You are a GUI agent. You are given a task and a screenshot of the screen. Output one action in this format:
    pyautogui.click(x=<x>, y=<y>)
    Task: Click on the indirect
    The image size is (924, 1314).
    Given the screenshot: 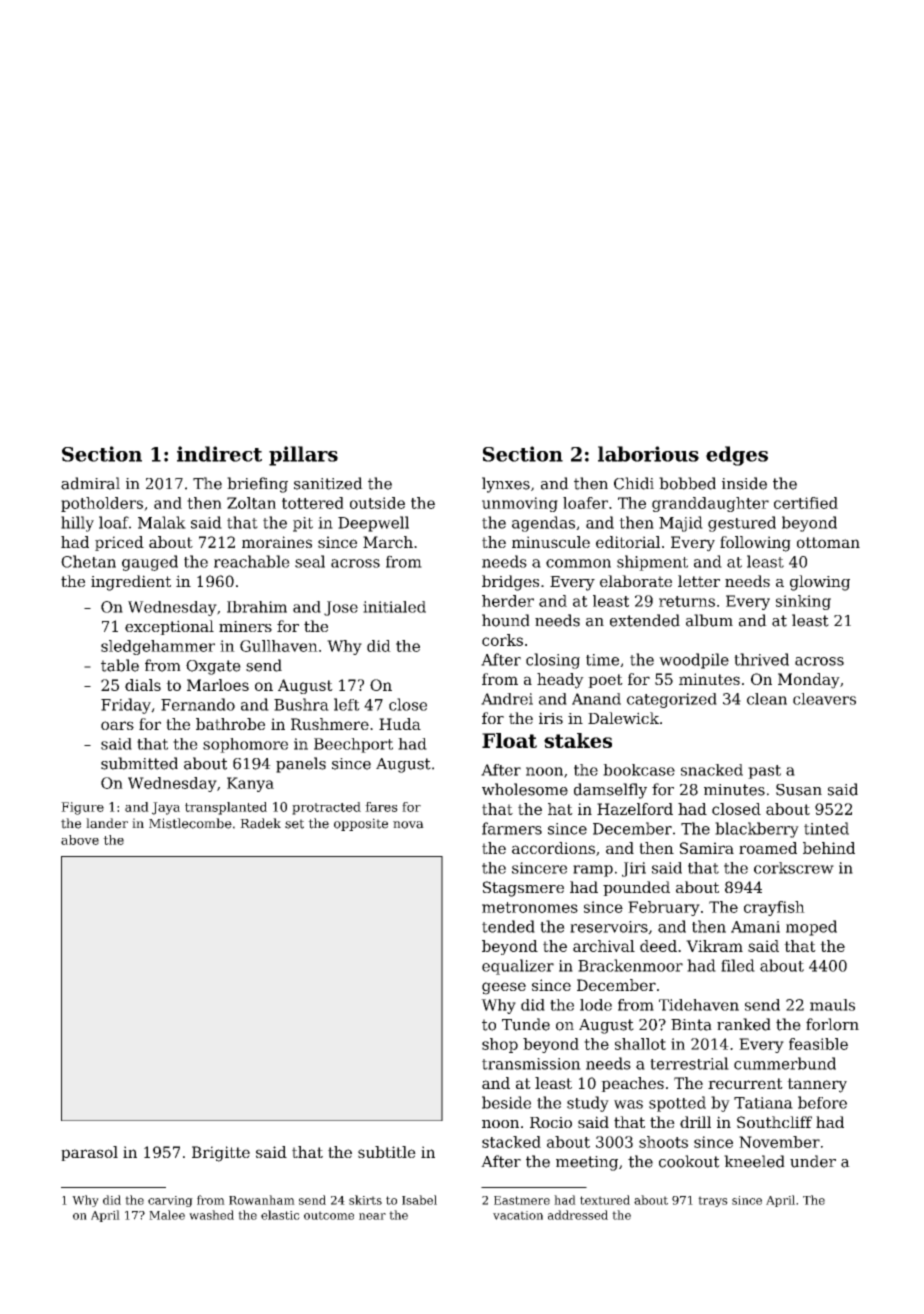 What is the action you would take?
    pyautogui.click(x=219, y=454)
